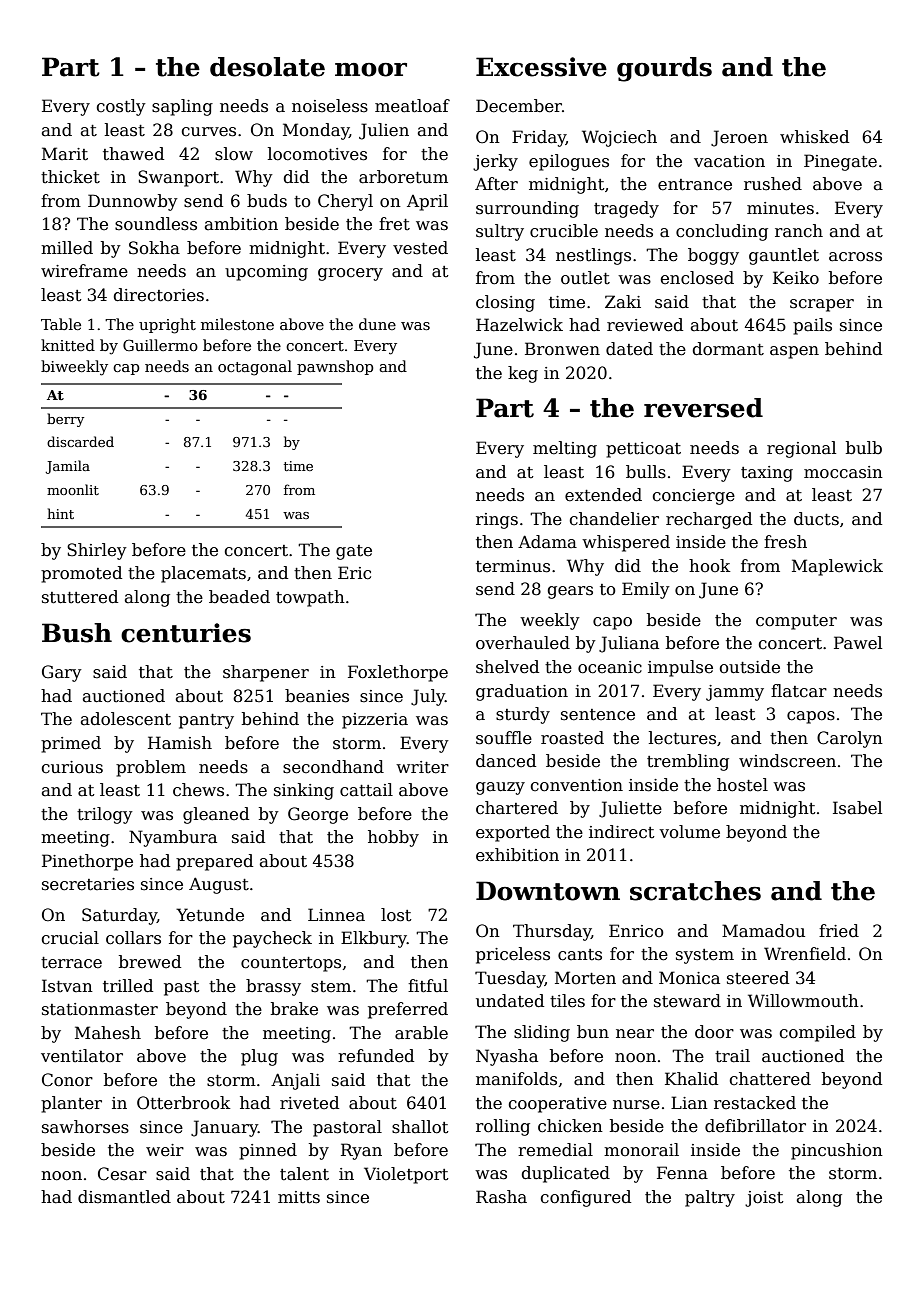  What do you see at coordinates (62, 673) in the image?
I see `Gary` at bounding box center [62, 673].
